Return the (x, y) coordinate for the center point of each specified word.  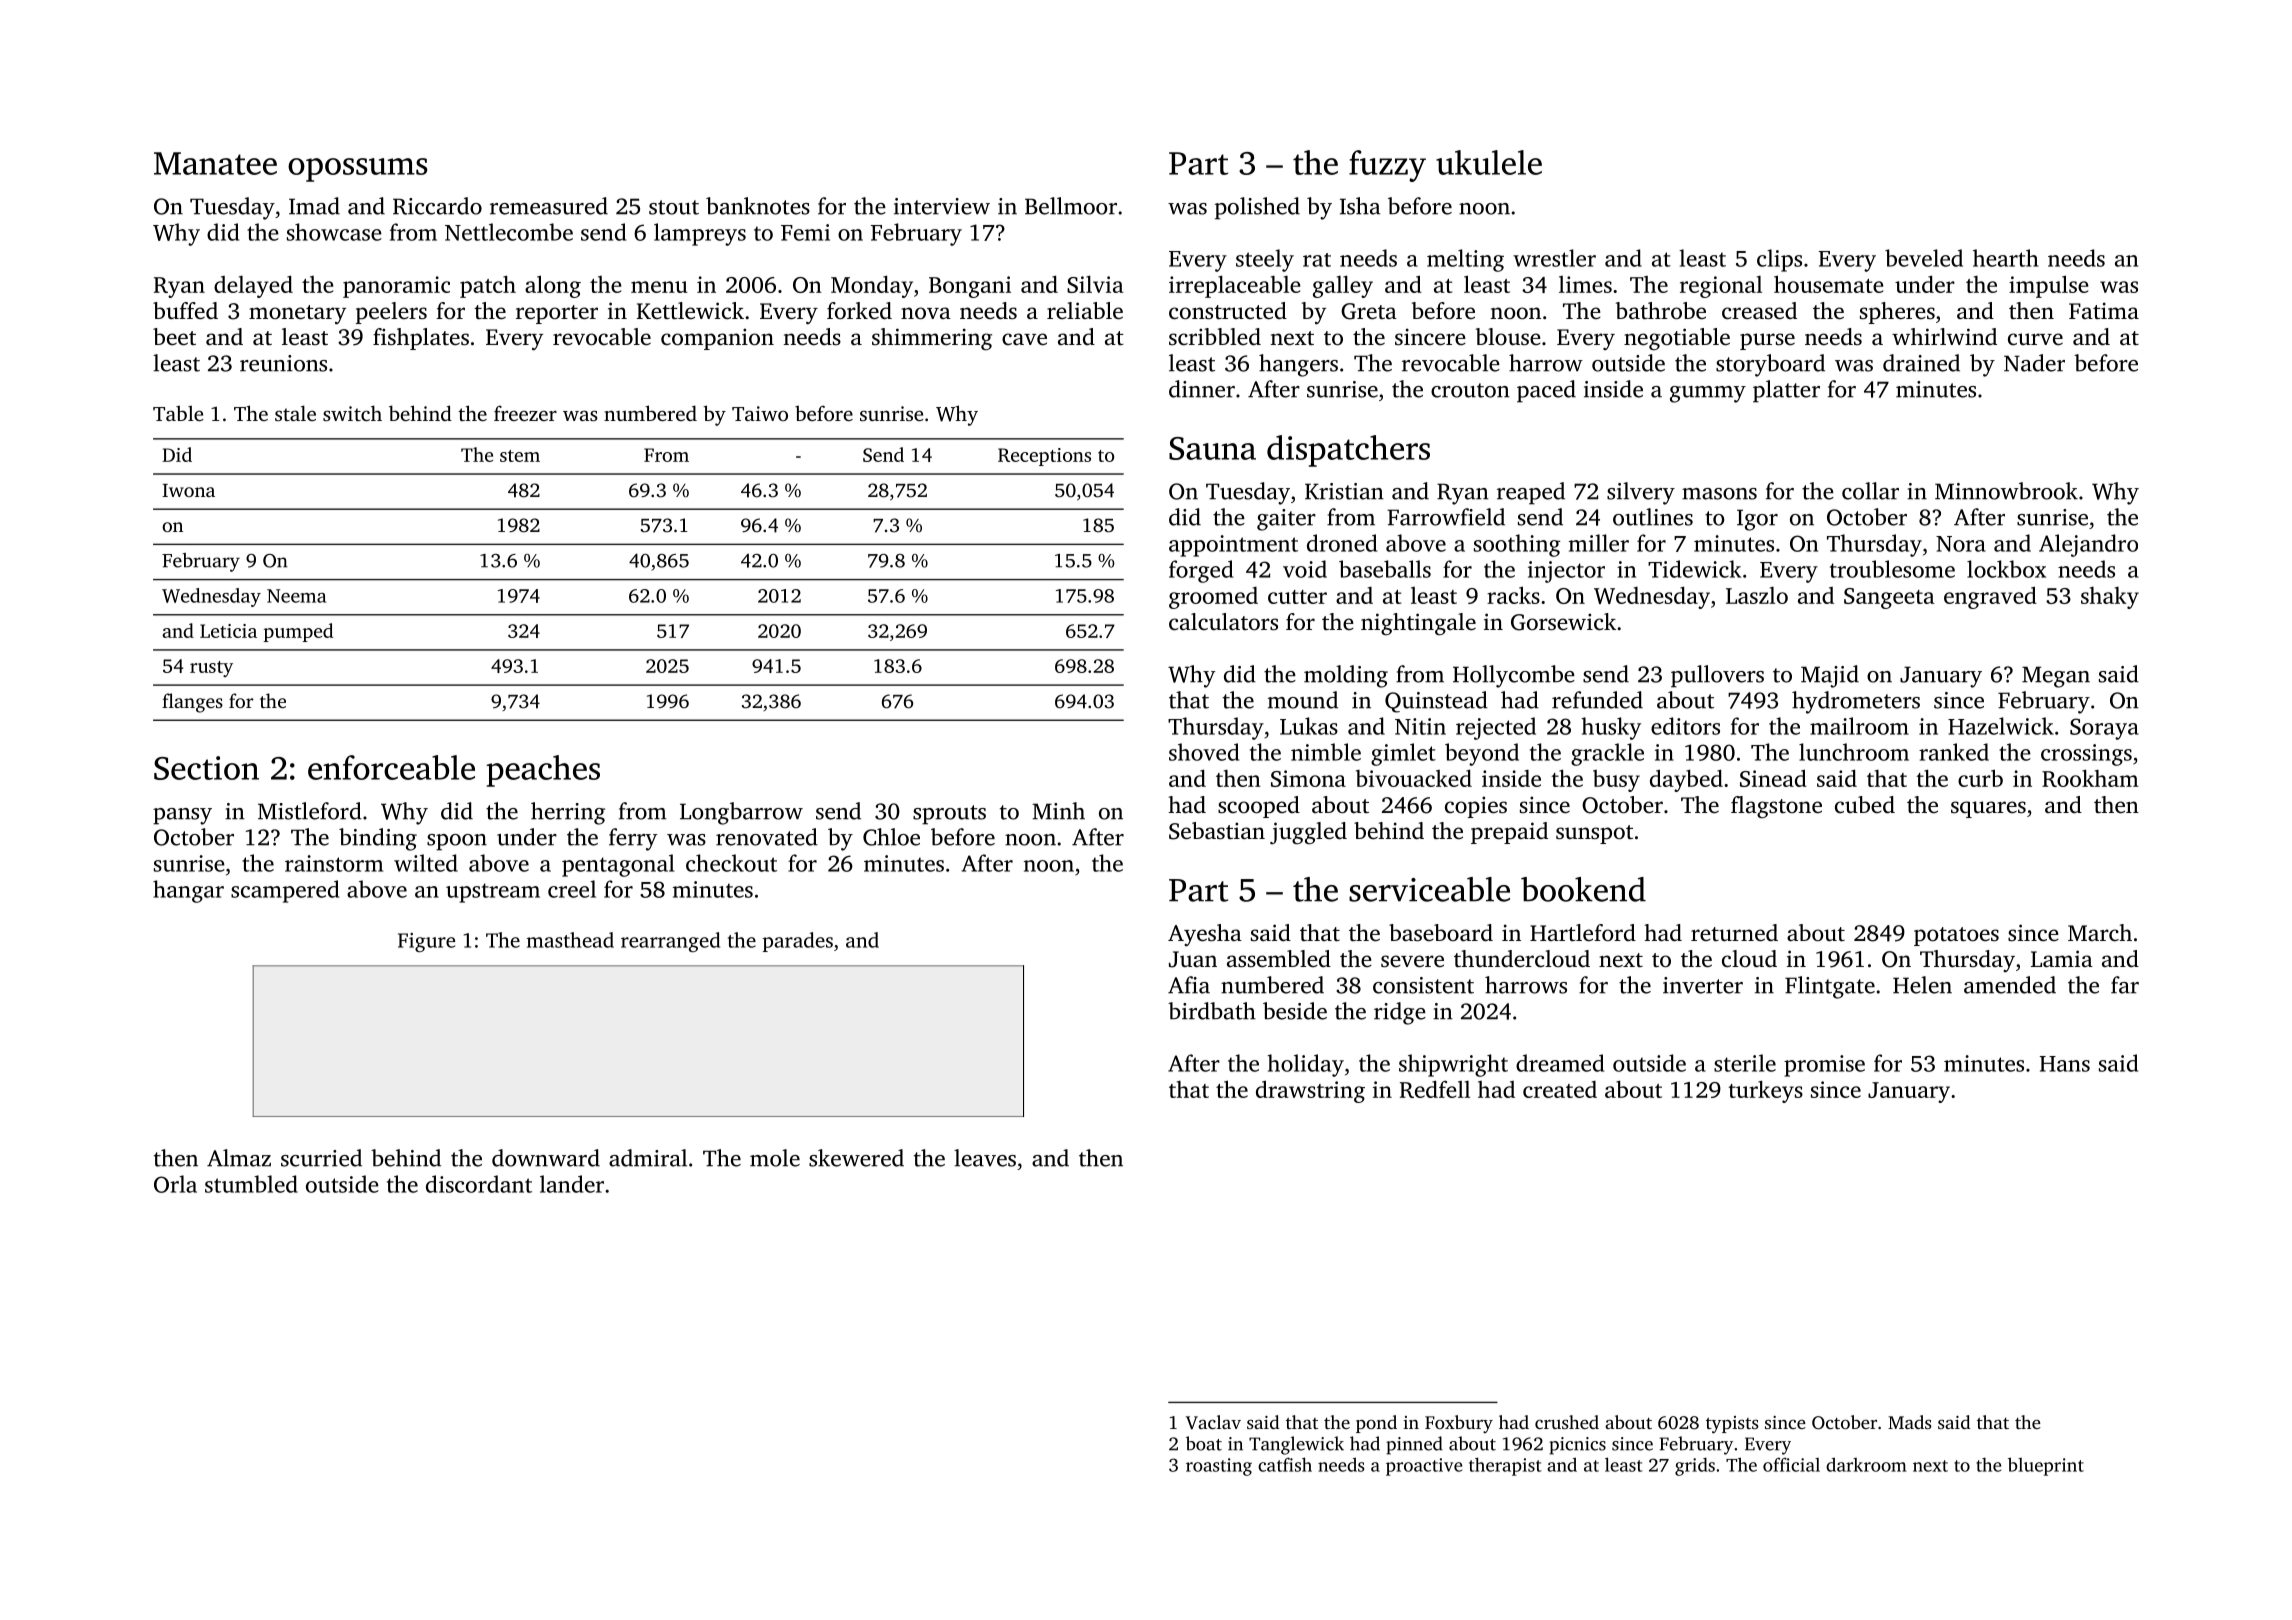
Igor (1757, 520)
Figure (426, 942)
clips (1779, 260)
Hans (2064, 1064)
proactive (1424, 1467)
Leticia (228, 631)
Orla (175, 1184)
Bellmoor (1071, 206)
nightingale (1418, 624)
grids (1695, 1466)
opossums (358, 170)
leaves (985, 1158)
